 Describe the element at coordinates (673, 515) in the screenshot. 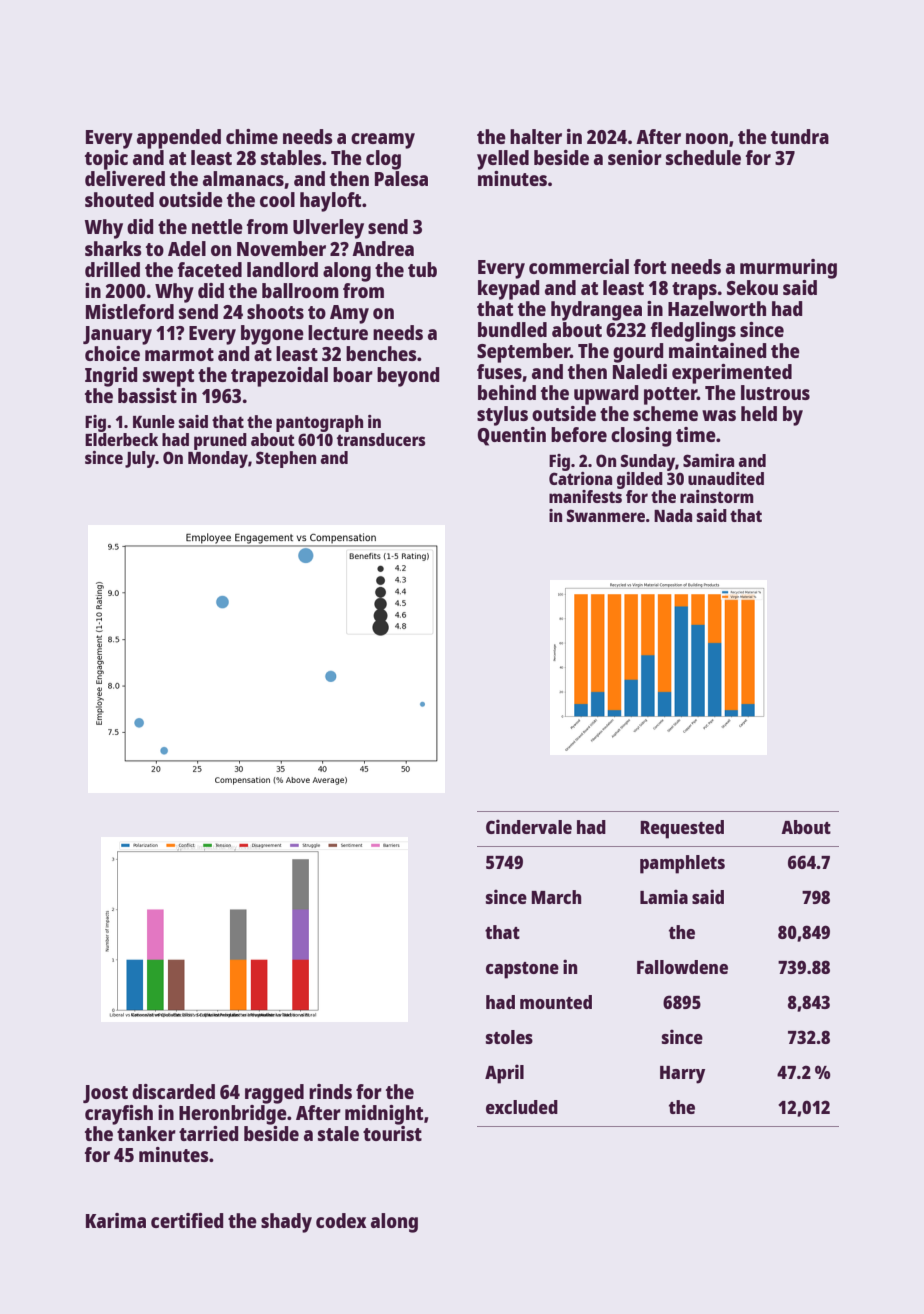

I see `Nada` at that location.
